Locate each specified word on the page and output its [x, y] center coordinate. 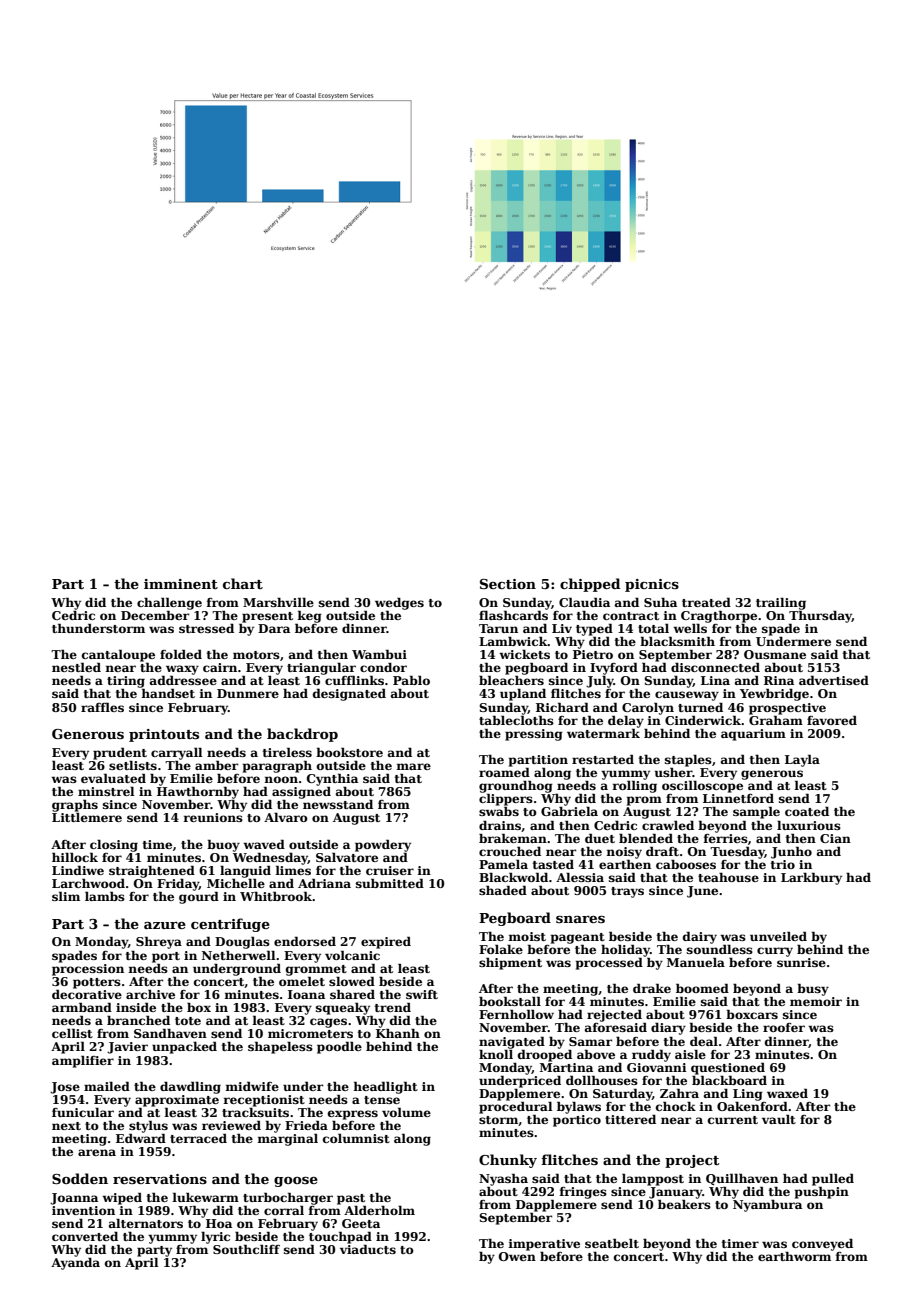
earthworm [794, 1256]
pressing [534, 735]
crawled [668, 825]
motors [256, 655]
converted [85, 1236]
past [351, 1199]
